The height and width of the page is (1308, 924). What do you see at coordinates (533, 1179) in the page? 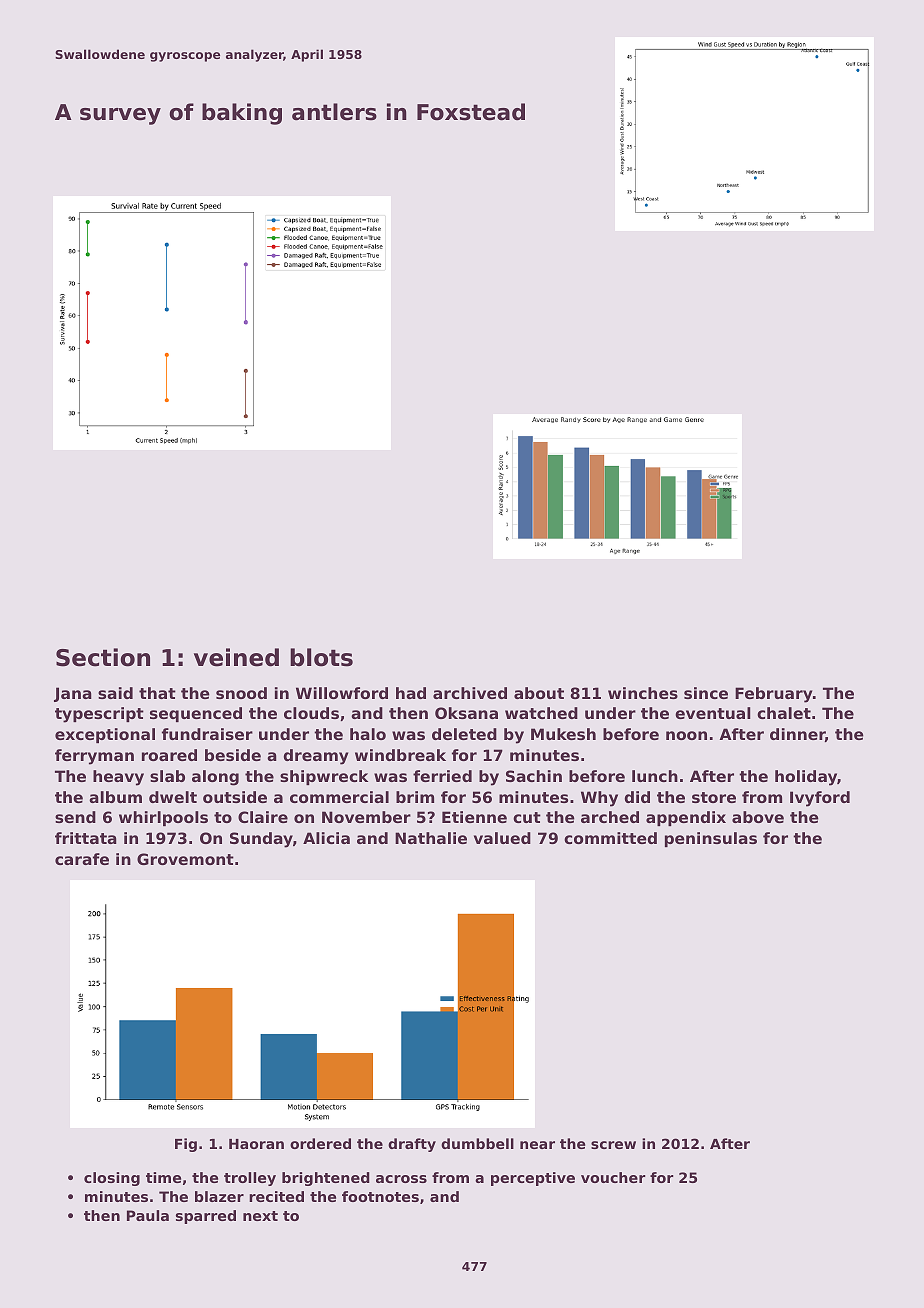
I see `perceptive` at bounding box center [533, 1179].
